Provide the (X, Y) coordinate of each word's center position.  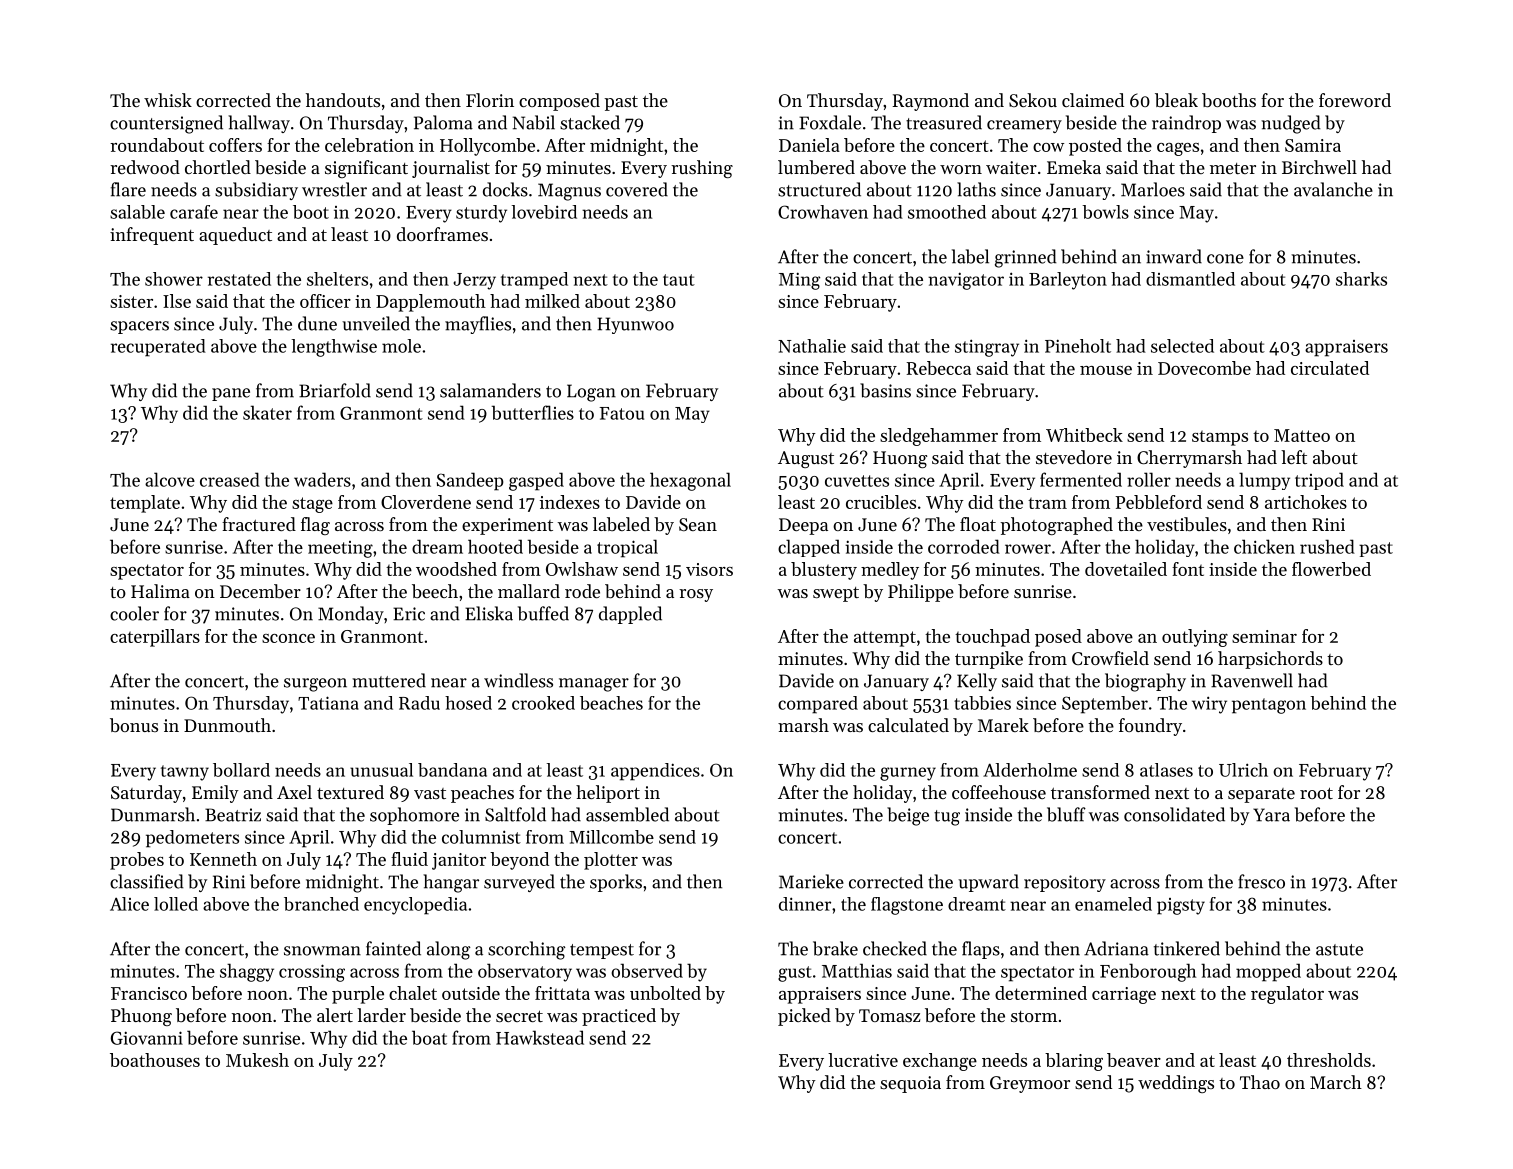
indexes (570, 502)
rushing (702, 169)
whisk (168, 100)
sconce (288, 638)
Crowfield (1110, 658)
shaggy (247, 972)
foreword (1355, 100)
